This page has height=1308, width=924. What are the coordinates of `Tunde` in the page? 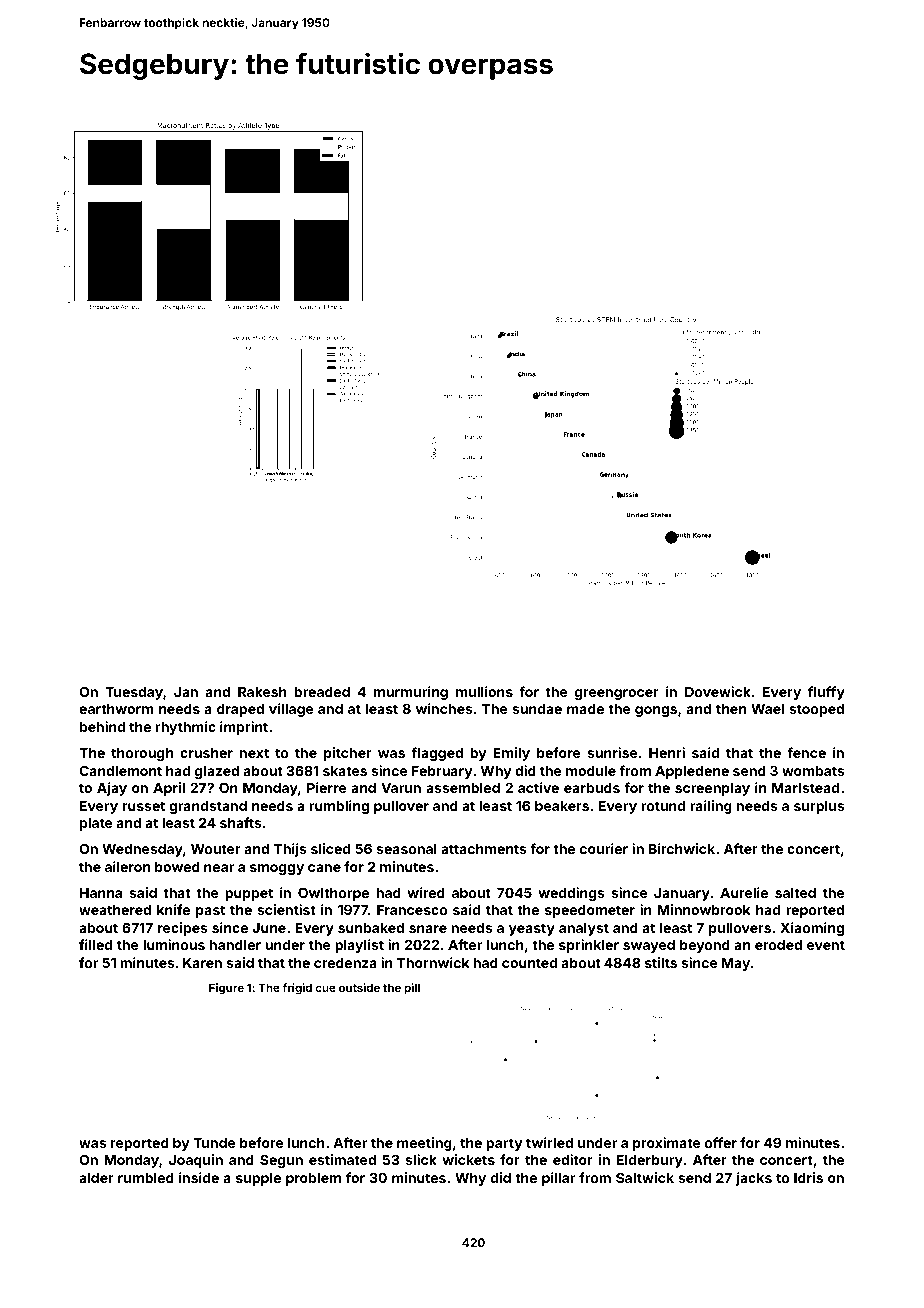 It's located at (214, 1143).
